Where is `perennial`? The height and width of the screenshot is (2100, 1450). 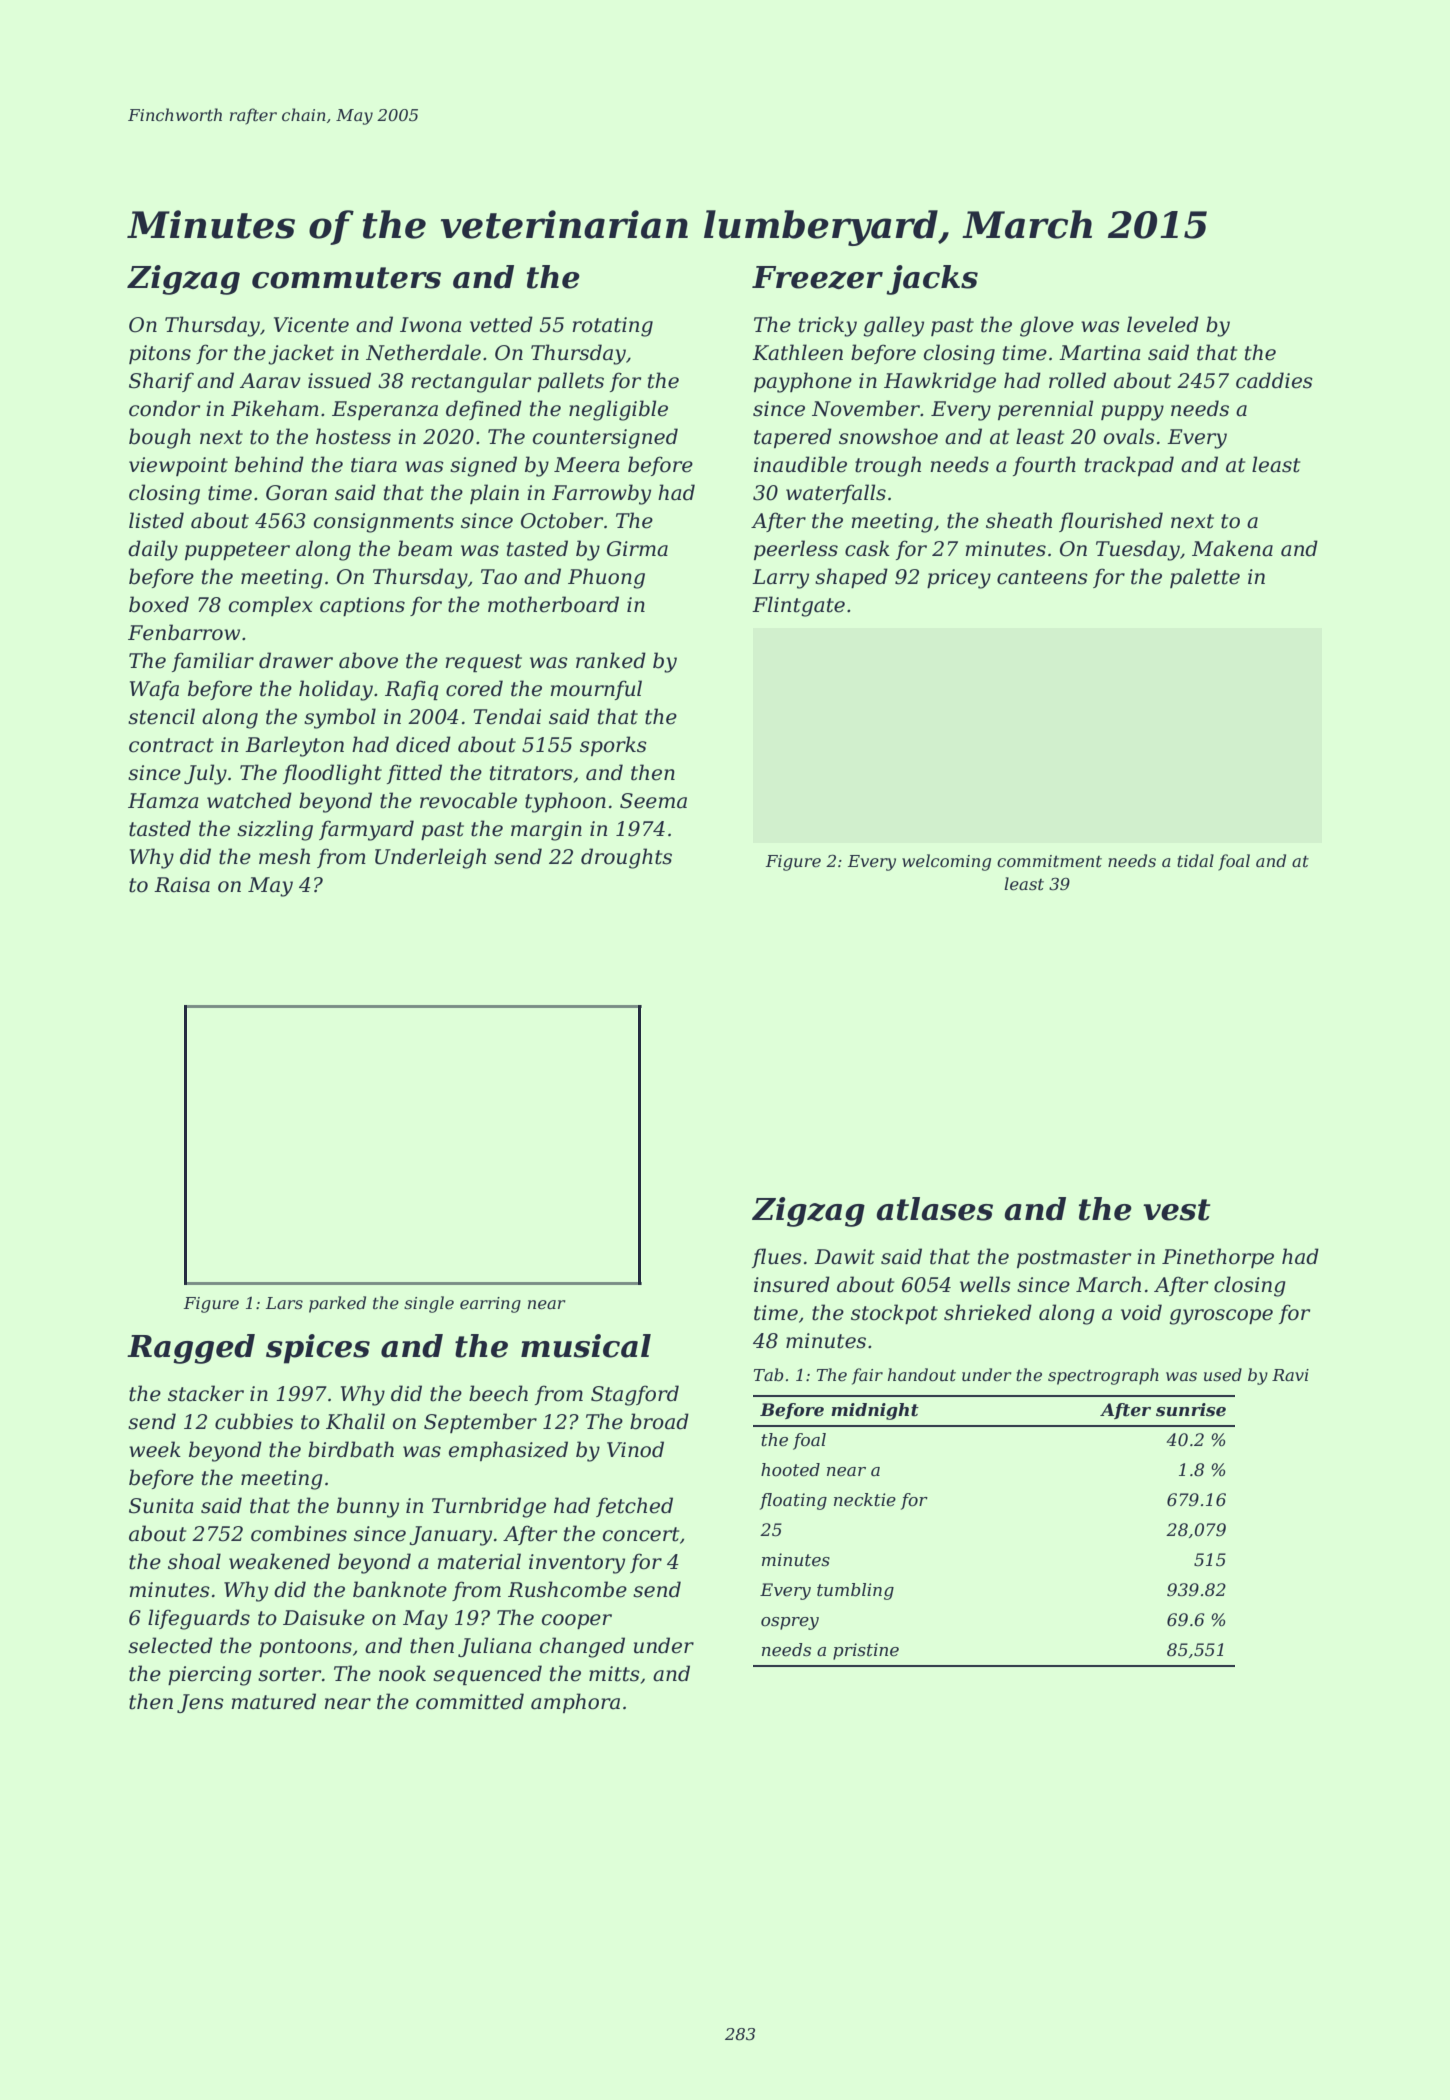
perennial is located at coordinates (1045, 410).
